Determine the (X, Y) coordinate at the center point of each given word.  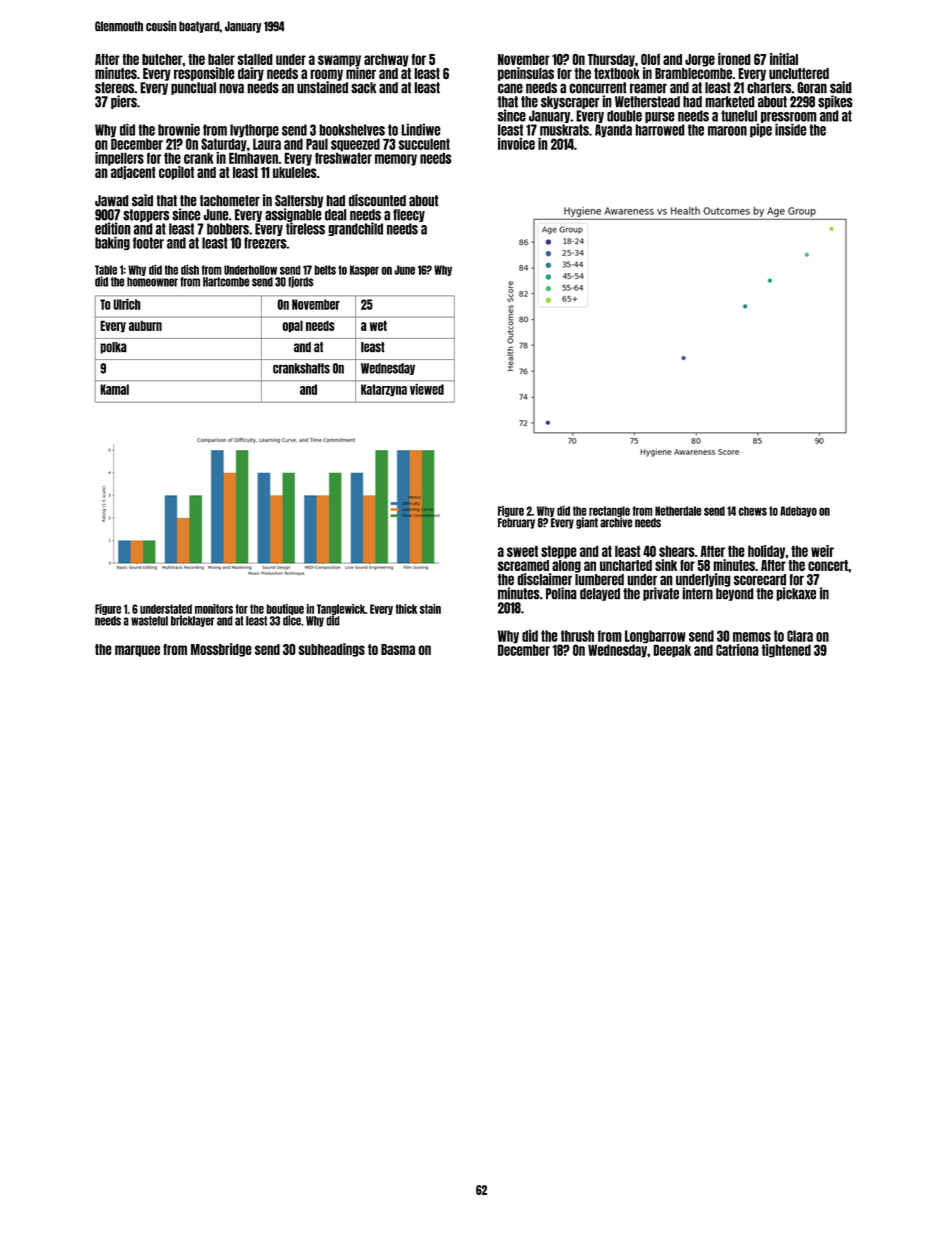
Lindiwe (421, 130)
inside (791, 130)
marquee (137, 651)
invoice (516, 143)
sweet (522, 551)
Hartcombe (226, 282)
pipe (761, 131)
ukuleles (295, 172)
